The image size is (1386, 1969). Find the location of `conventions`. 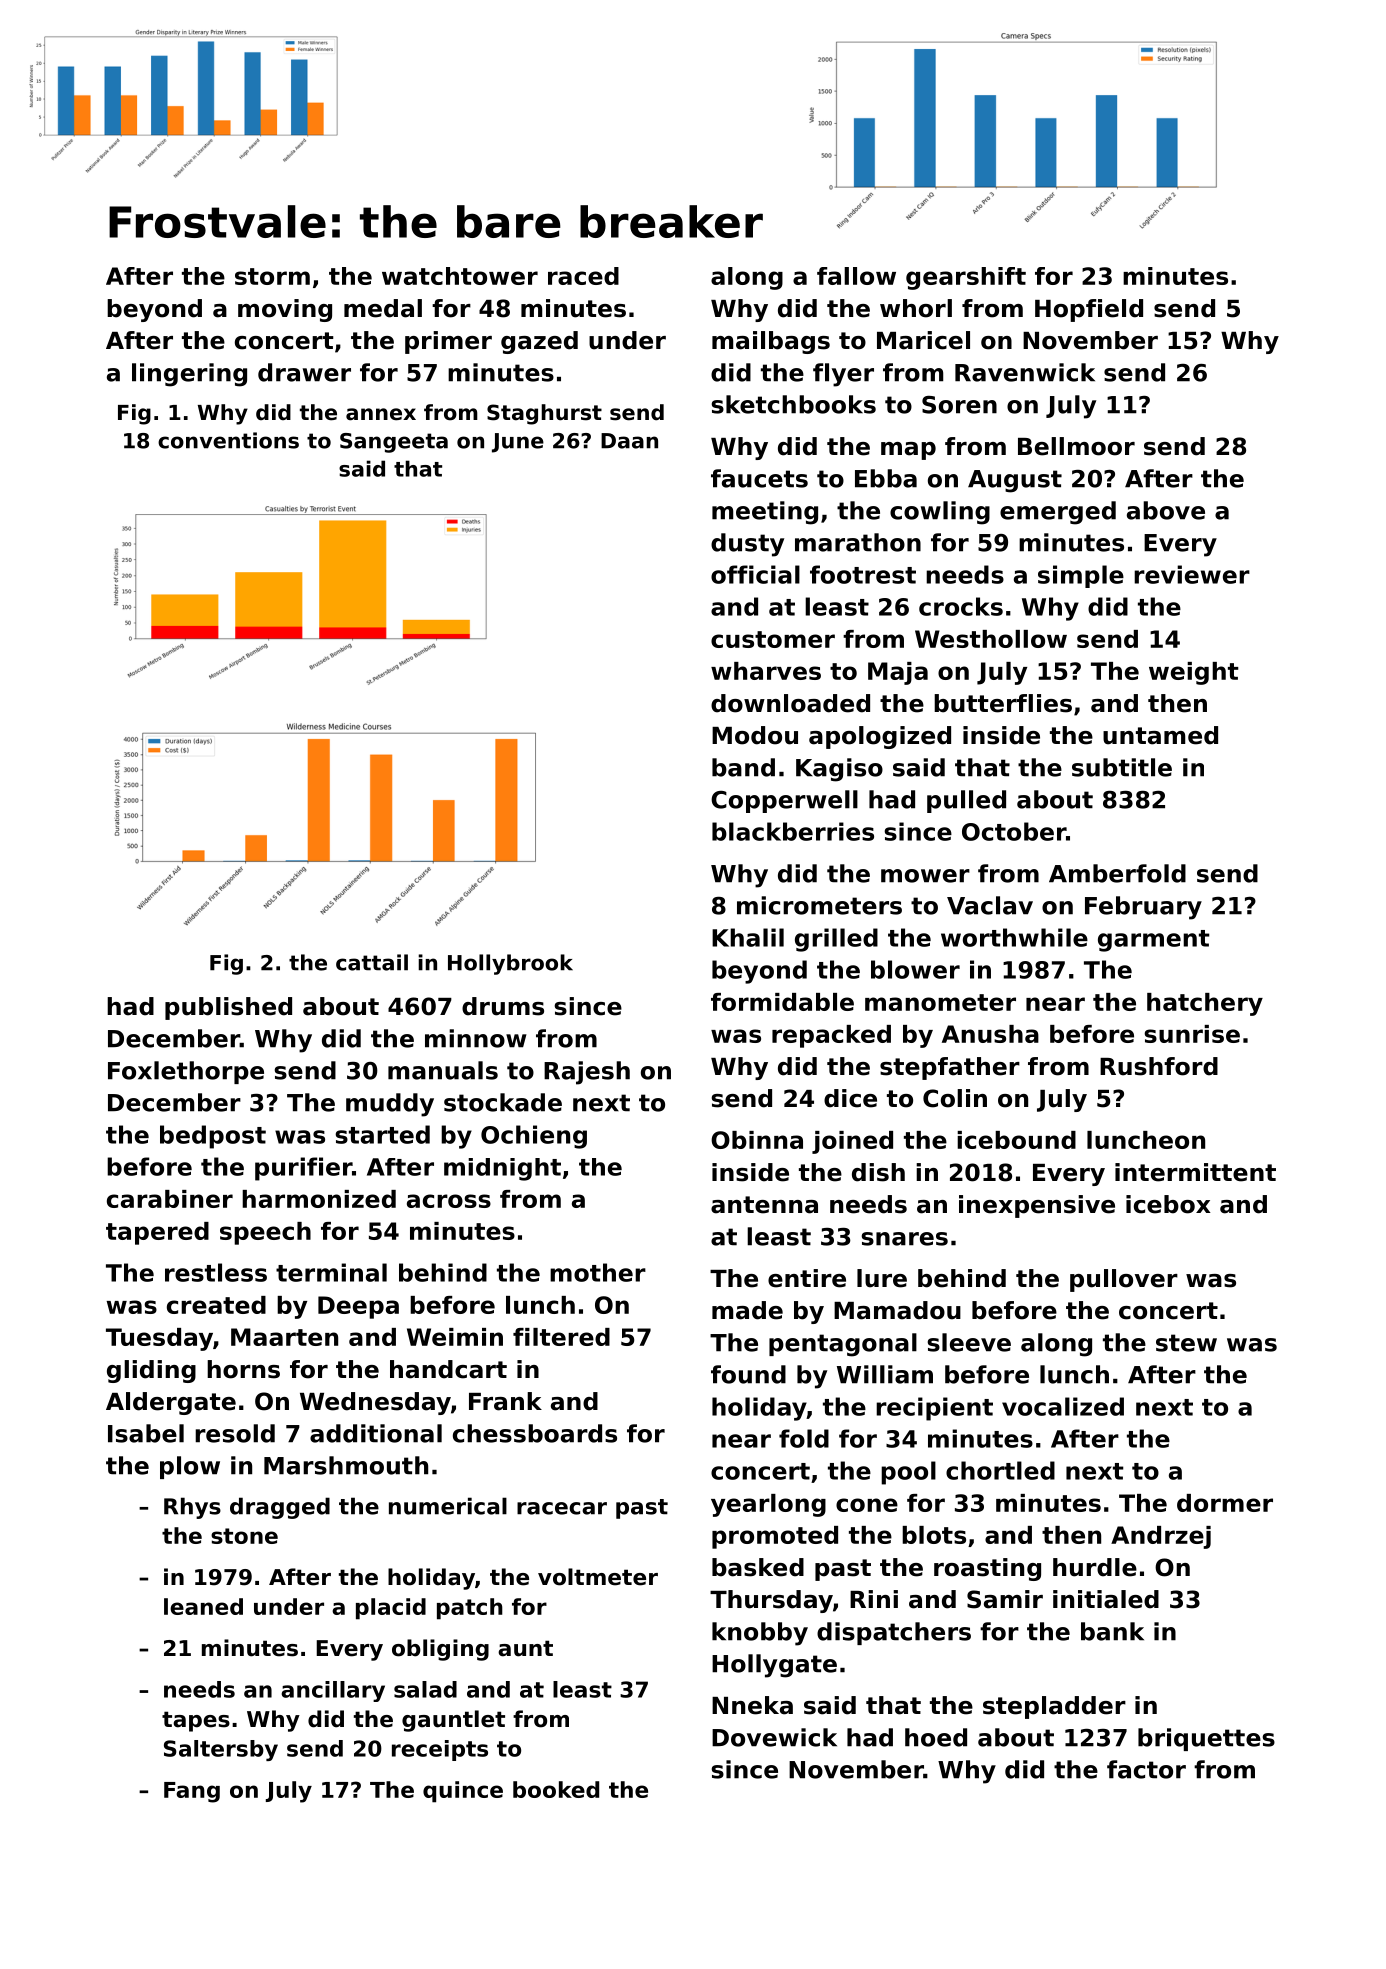

conventions is located at coordinates (228, 440).
